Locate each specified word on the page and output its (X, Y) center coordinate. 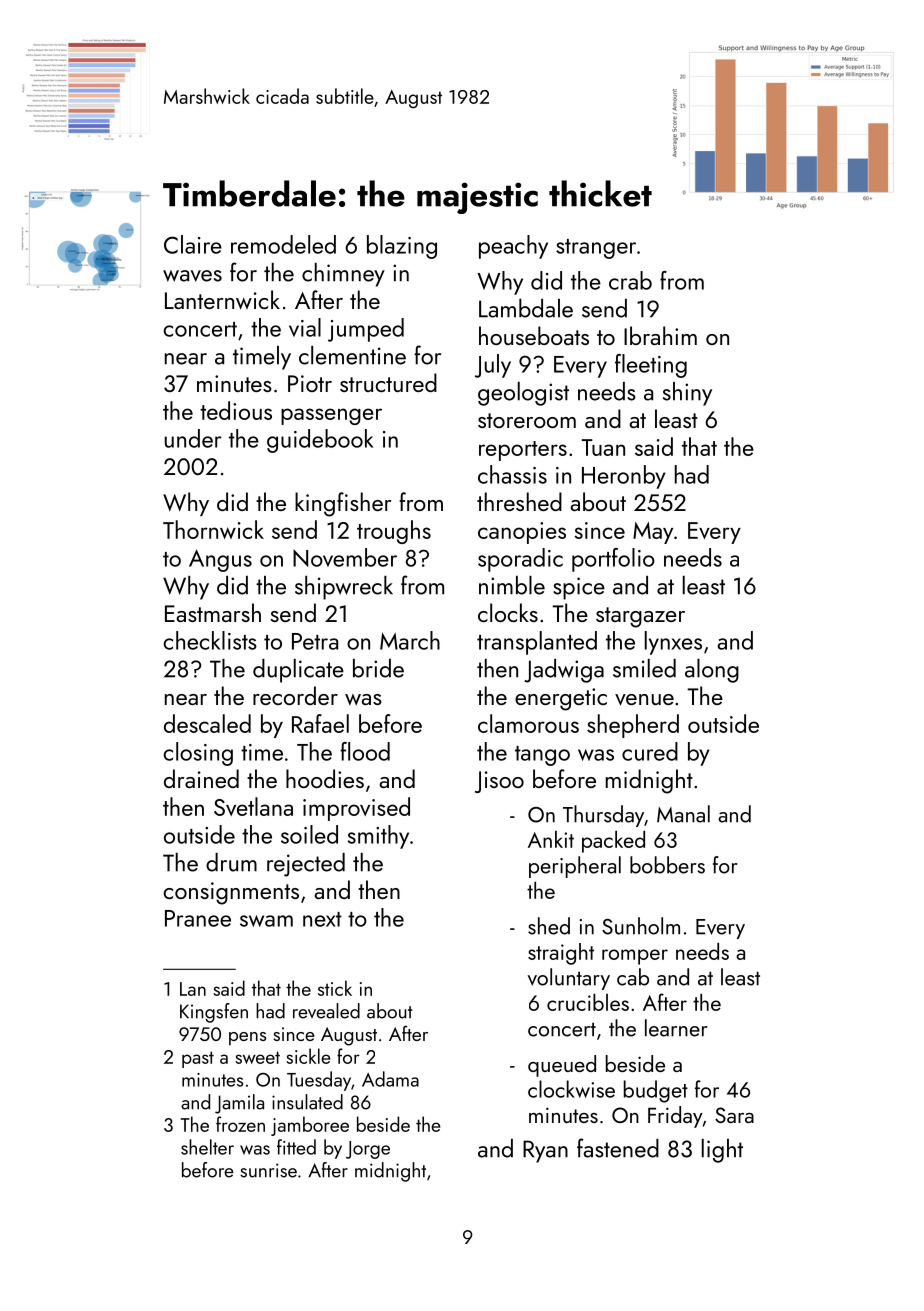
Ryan (545, 1151)
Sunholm (641, 926)
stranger (596, 249)
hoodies (325, 778)
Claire (193, 244)
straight (561, 954)
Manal (683, 814)
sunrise (268, 1170)
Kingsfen (214, 1013)
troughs (394, 532)
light (722, 1151)
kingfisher (343, 504)
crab (630, 280)
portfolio (613, 560)
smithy (378, 837)
